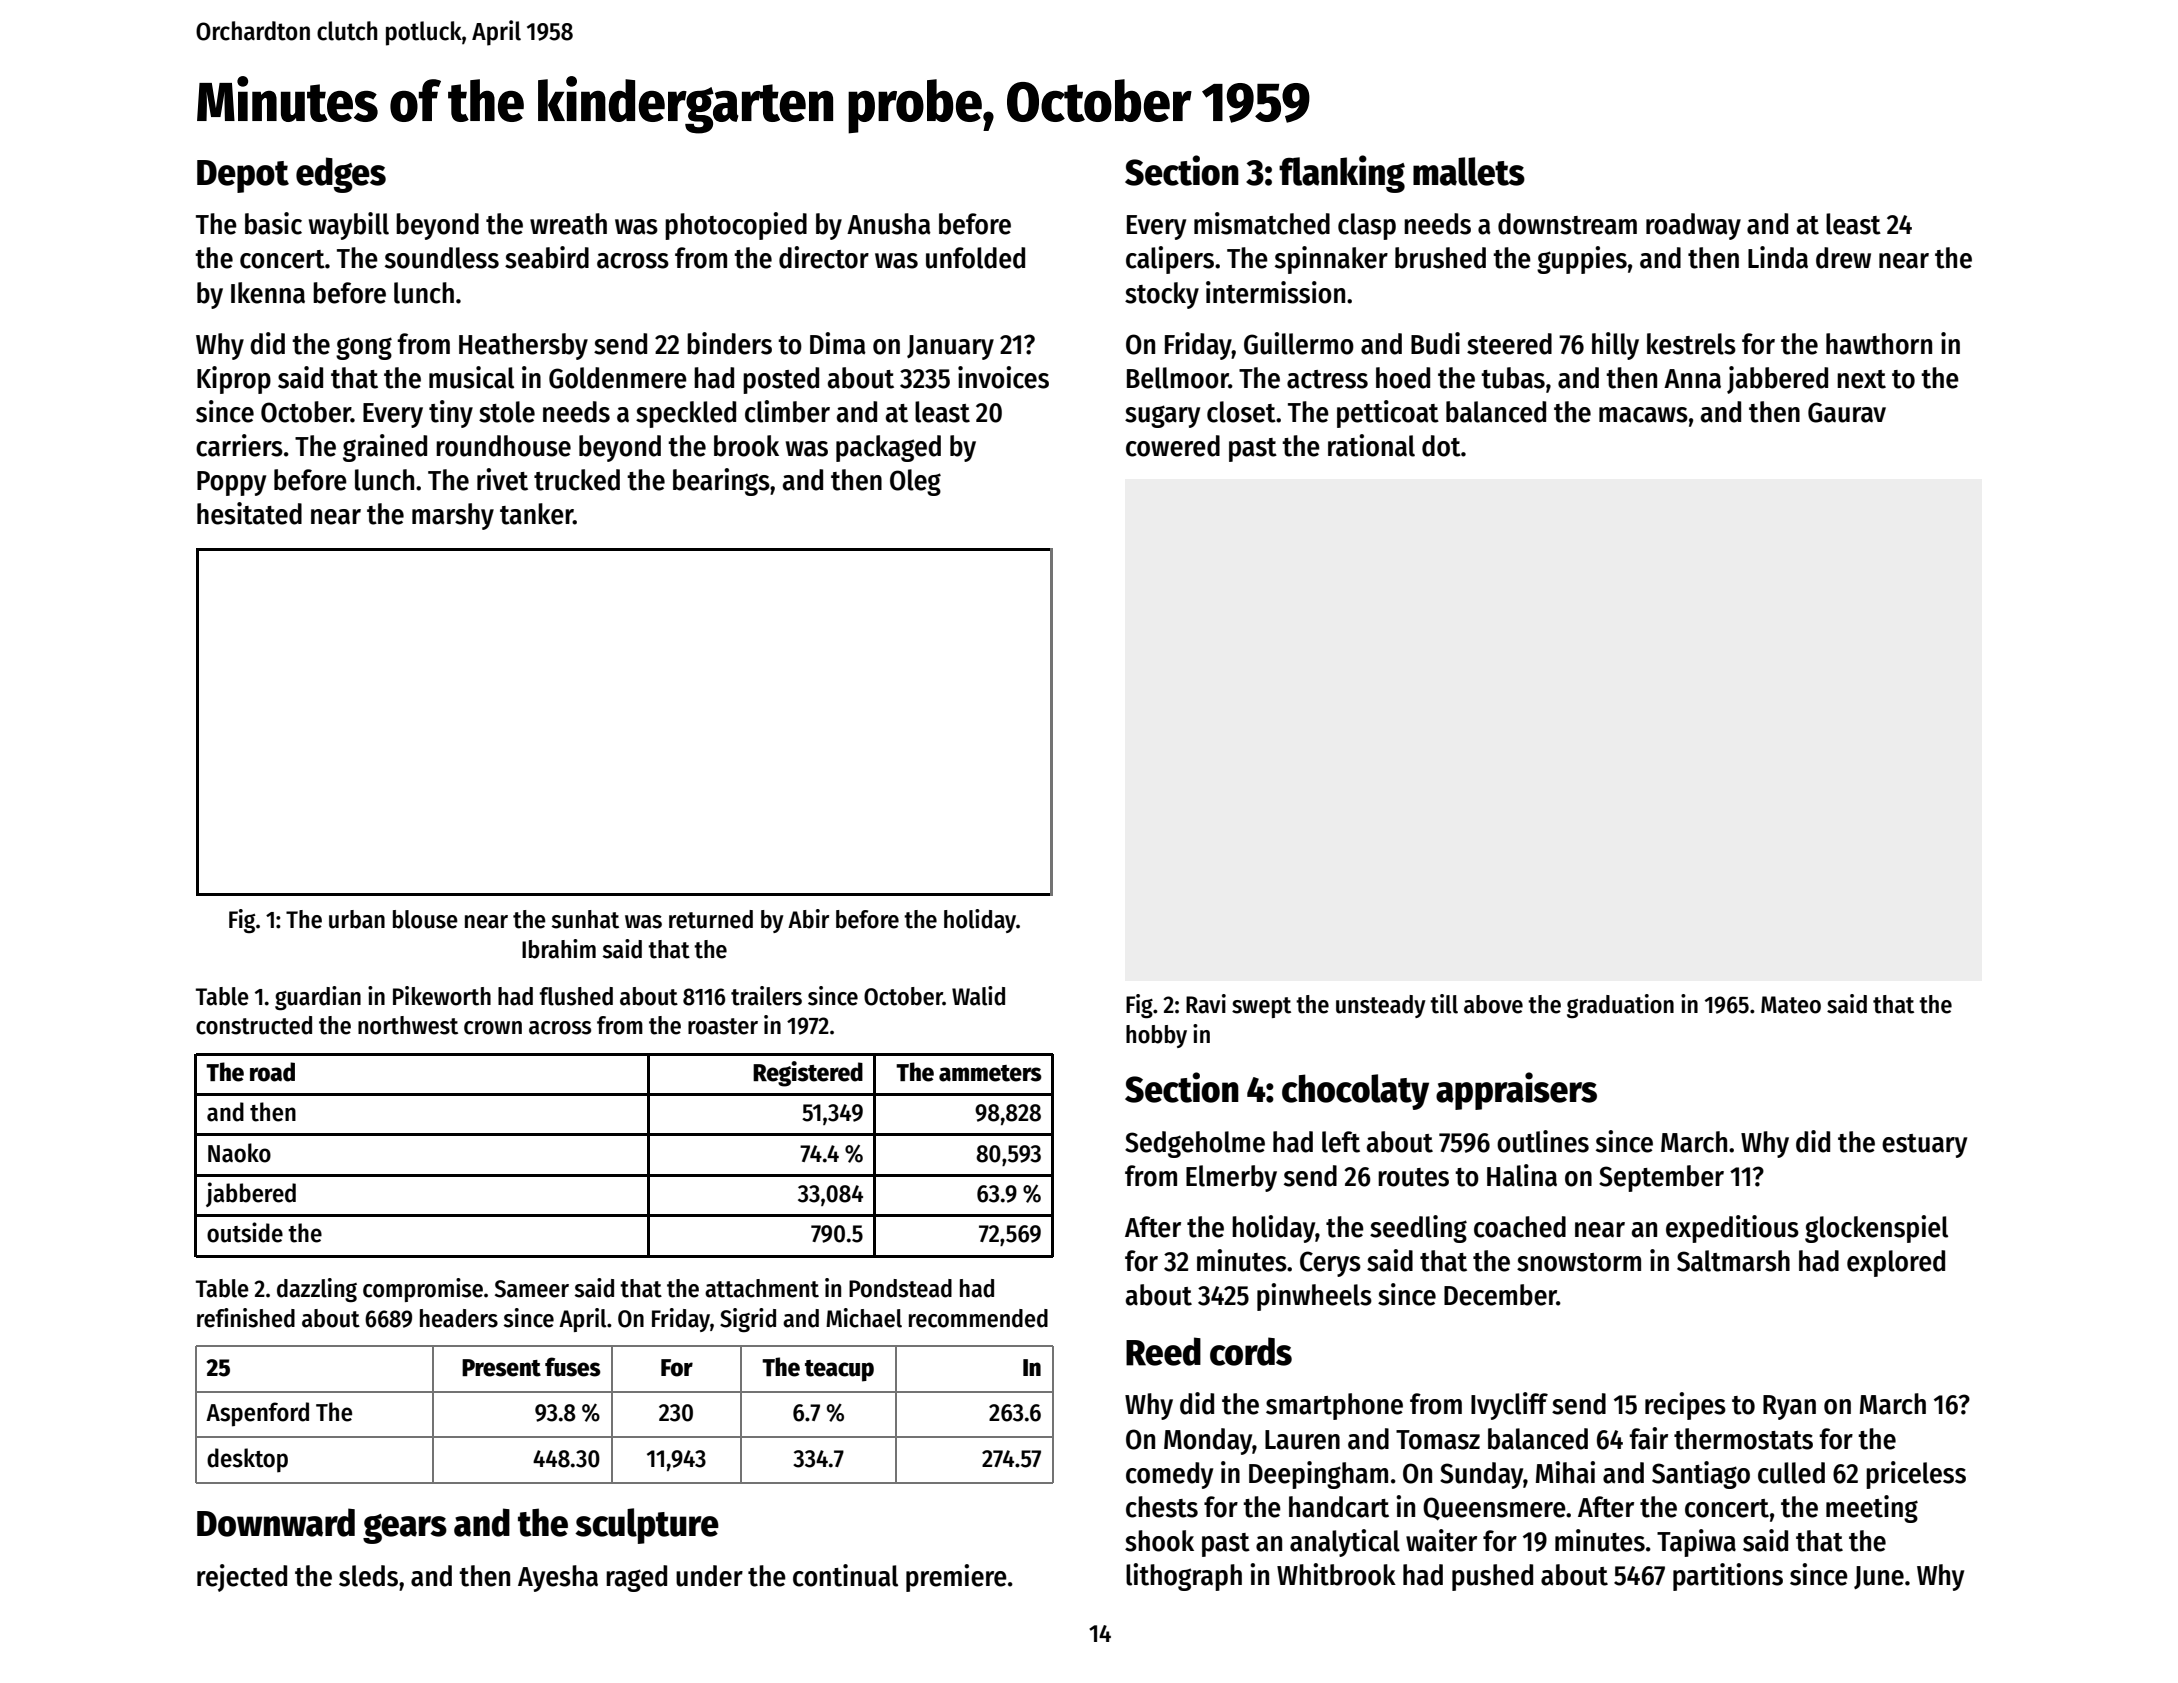  I want to click on estuary, so click(1924, 1146).
